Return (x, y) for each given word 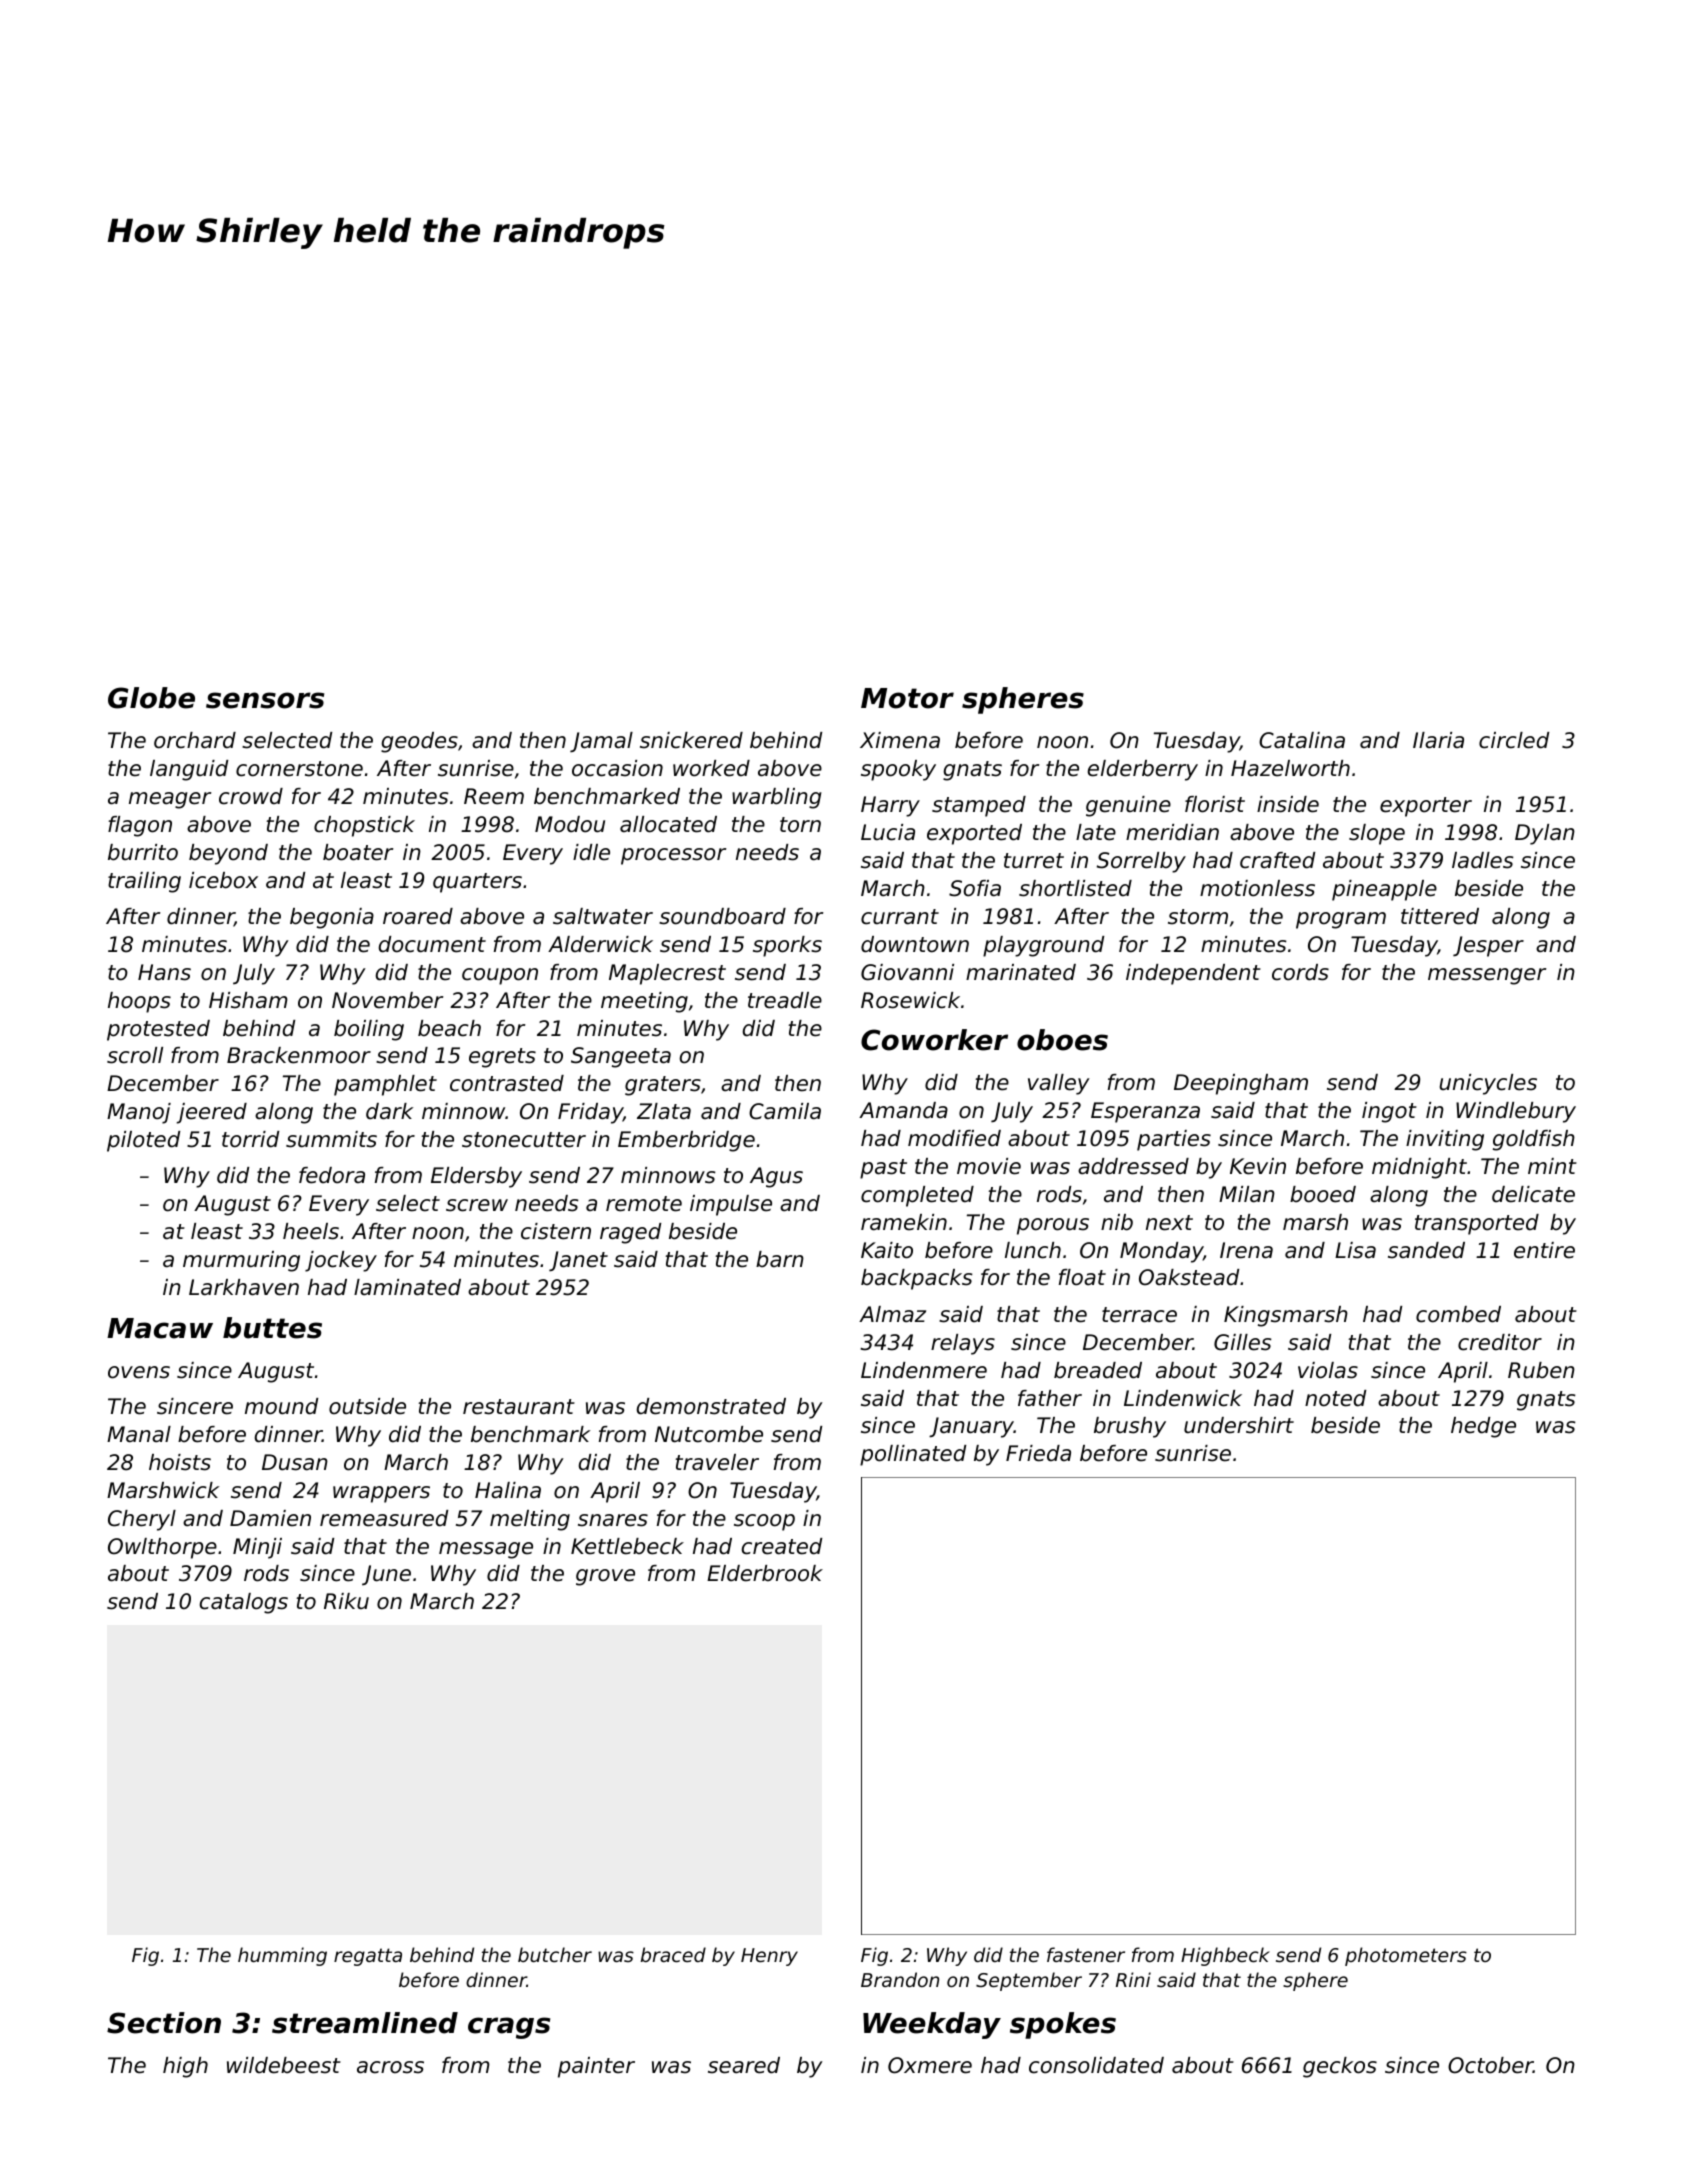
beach (449, 1028)
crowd (251, 796)
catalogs (244, 1603)
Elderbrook (765, 1573)
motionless (1257, 888)
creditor (1500, 1342)
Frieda (1038, 1453)
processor (673, 856)
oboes (1062, 1040)
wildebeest (284, 2065)
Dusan (295, 1462)
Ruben (1541, 1370)
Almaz (892, 1314)
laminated (407, 1287)
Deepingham (1241, 1084)
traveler (717, 1462)
